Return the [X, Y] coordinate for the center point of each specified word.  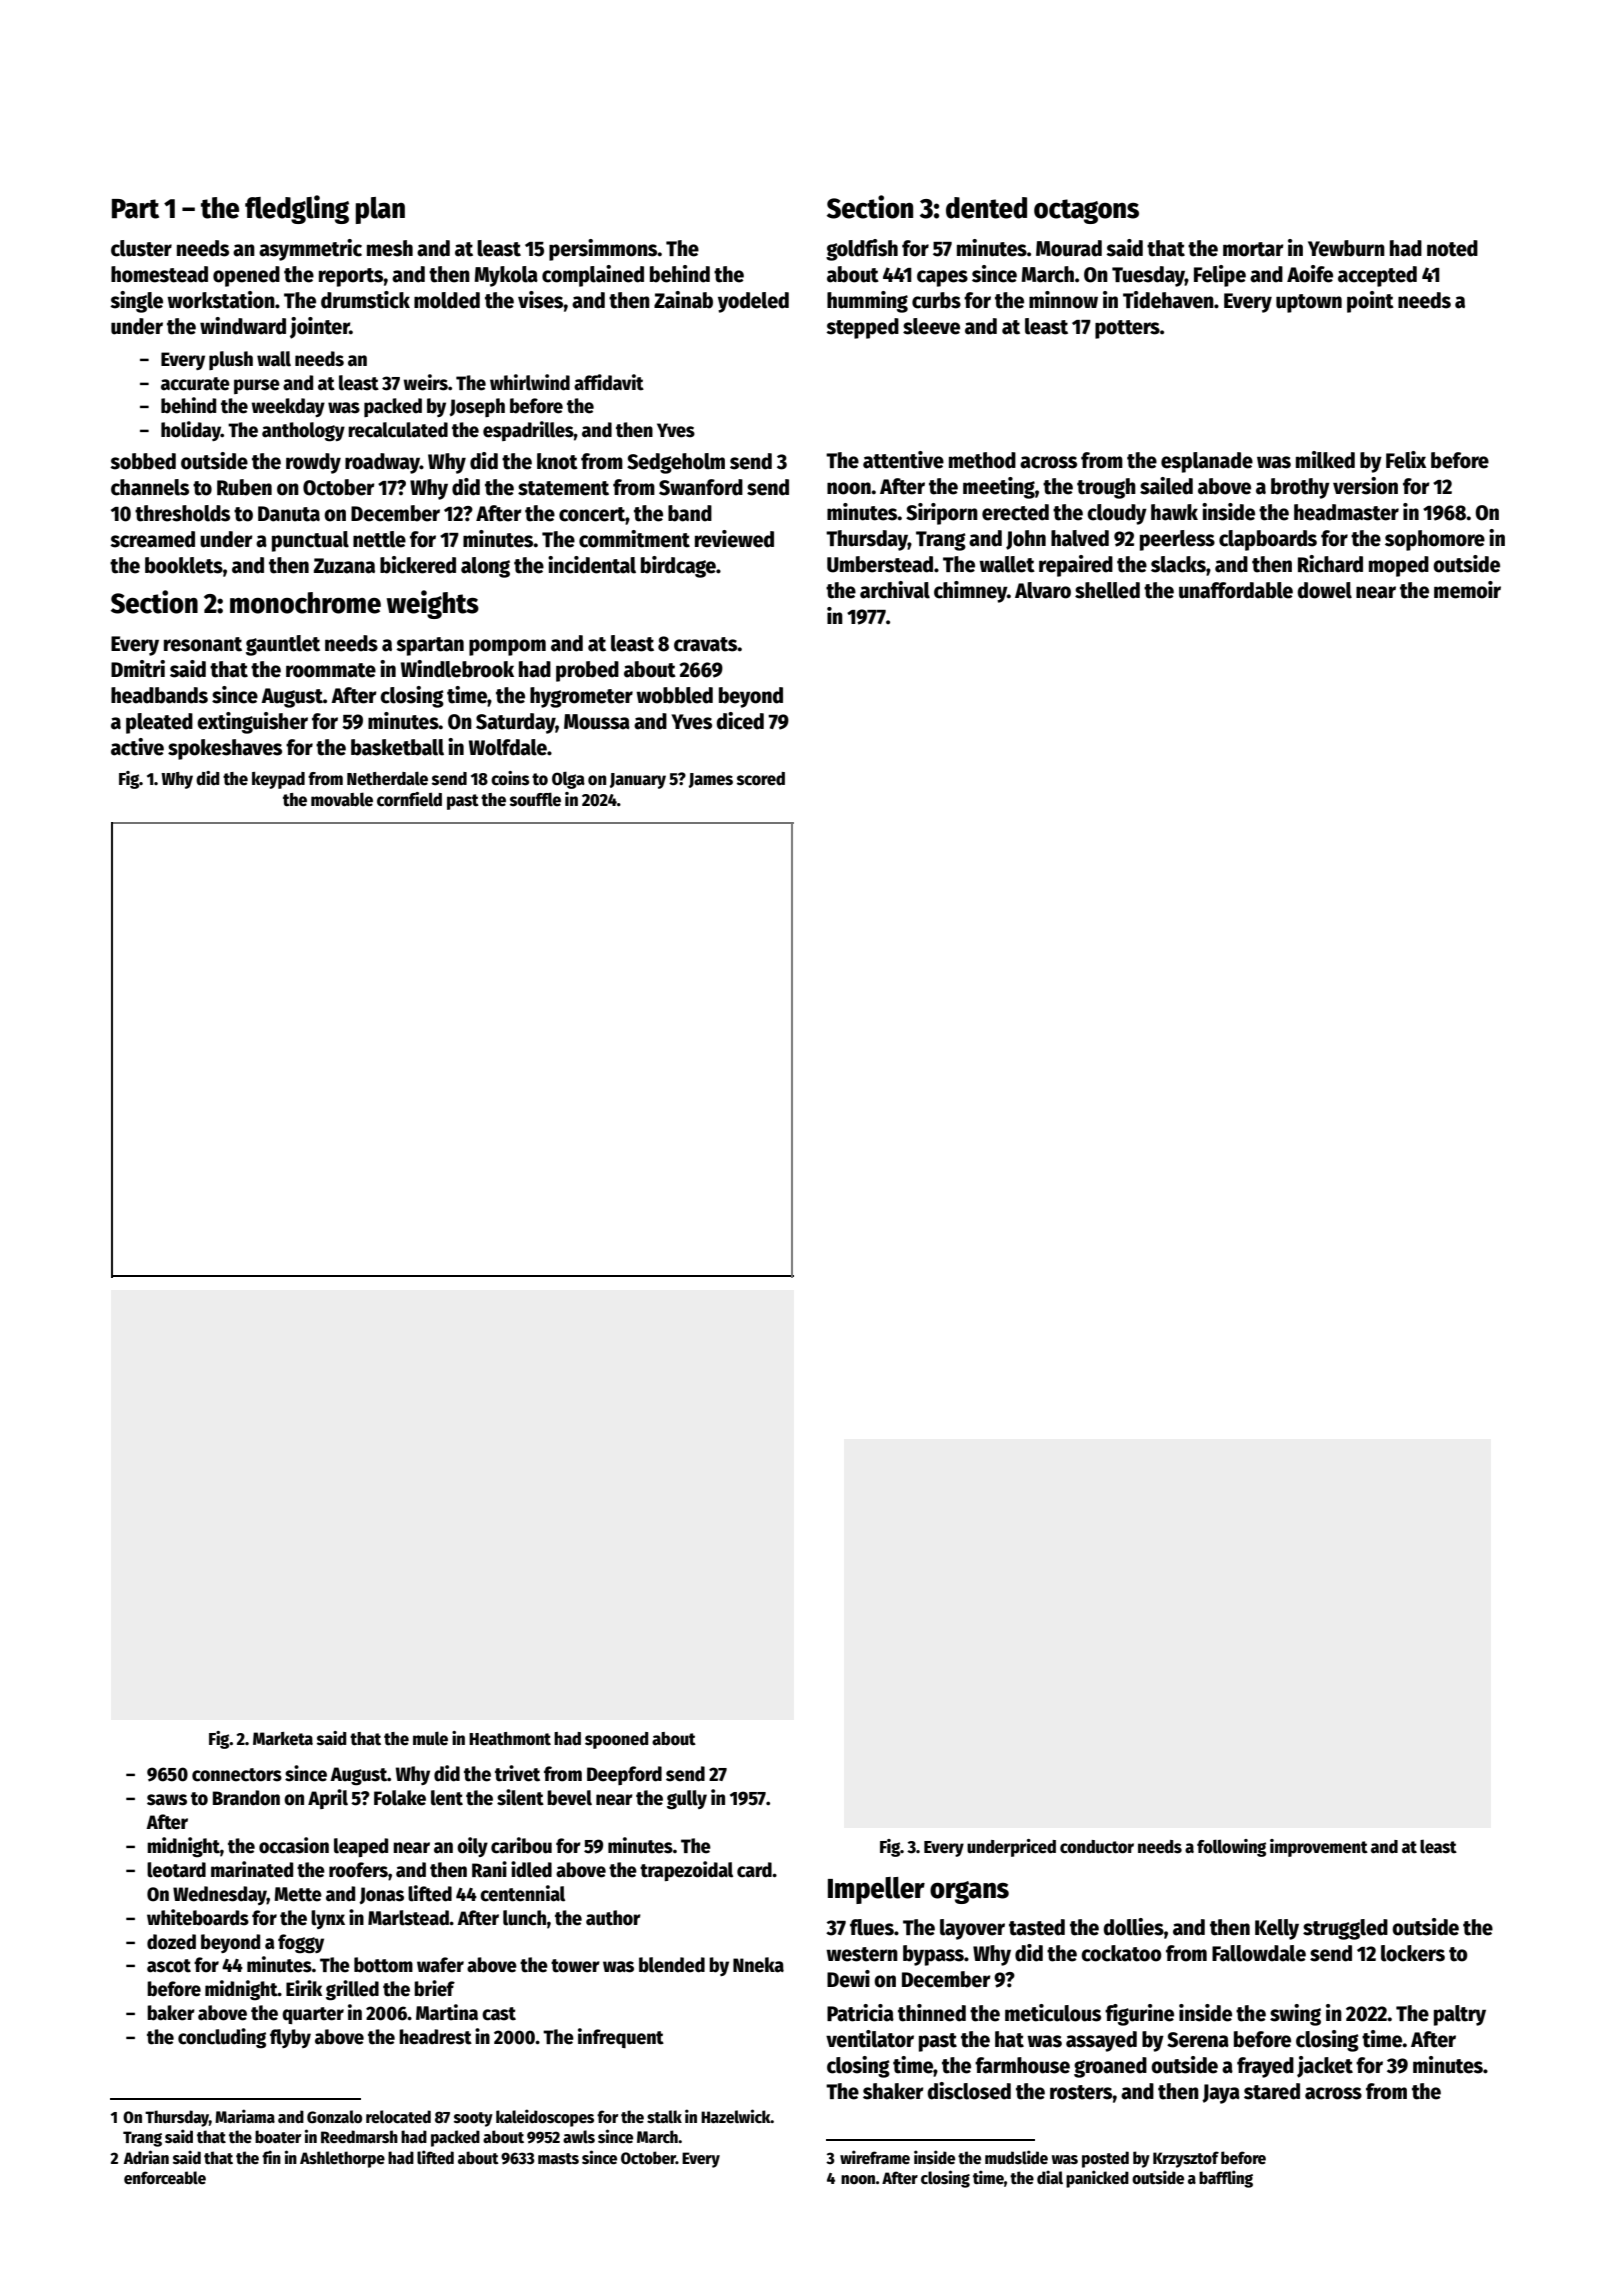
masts [558, 2158]
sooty [473, 2119]
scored [761, 779]
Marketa [283, 1739]
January [638, 781]
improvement [1319, 1848]
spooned [616, 1740]
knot [557, 461]
